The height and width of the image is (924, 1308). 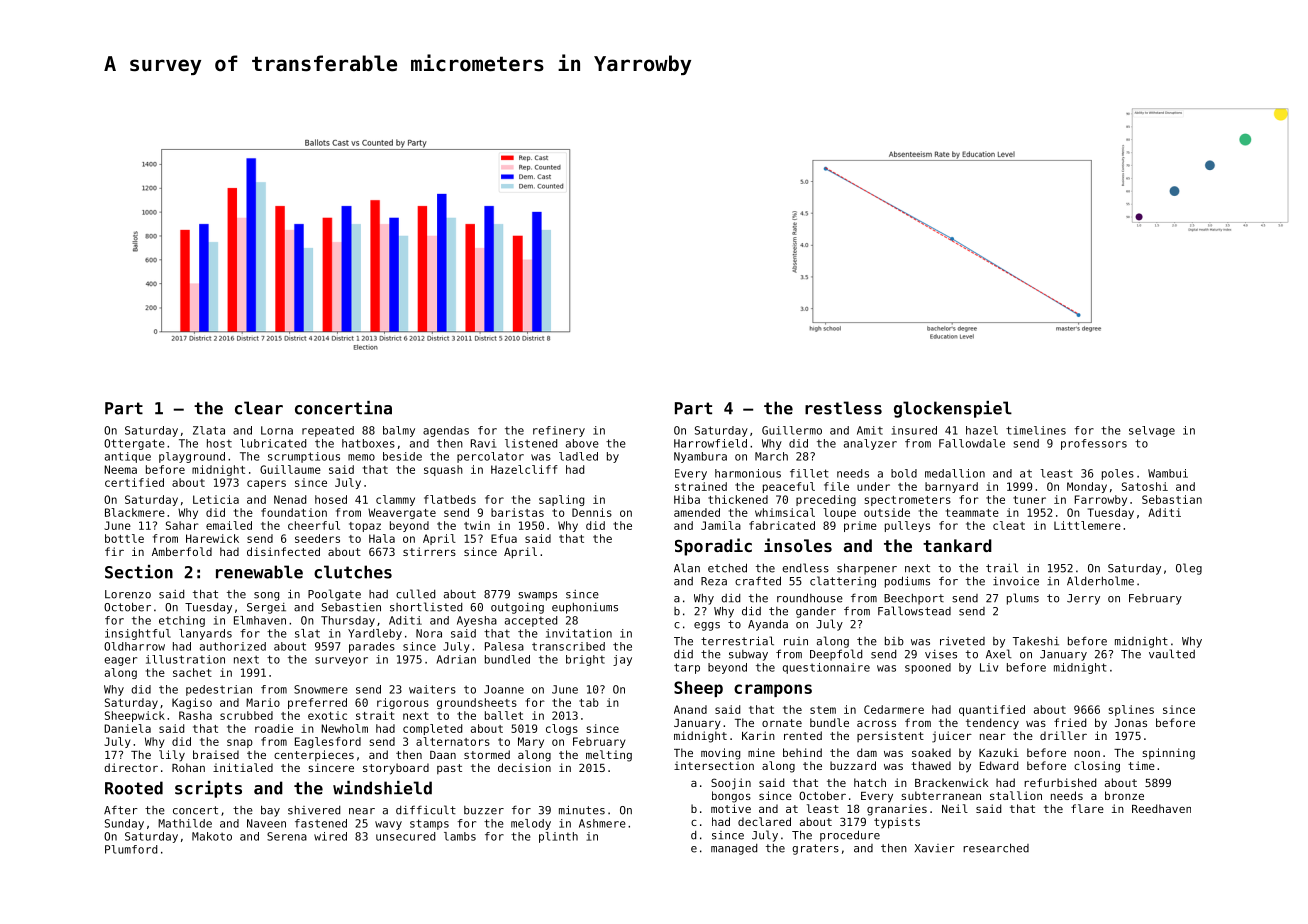 I want to click on After, so click(x=121, y=810).
